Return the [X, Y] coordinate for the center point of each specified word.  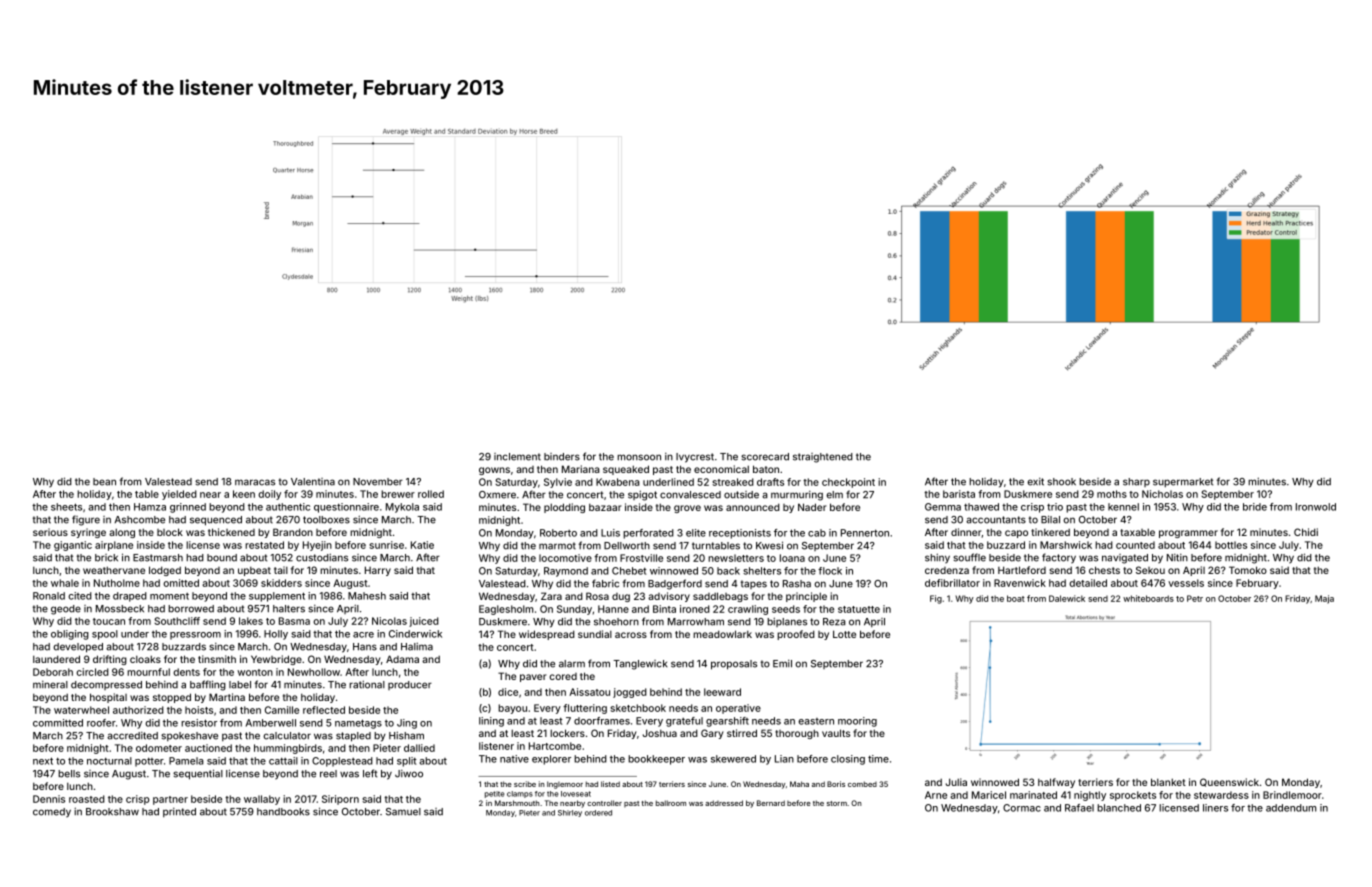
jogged [630, 693]
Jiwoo [409, 774]
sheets [66, 507]
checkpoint [848, 483]
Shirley [570, 813]
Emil [782, 664]
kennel [1123, 507]
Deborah [53, 672]
